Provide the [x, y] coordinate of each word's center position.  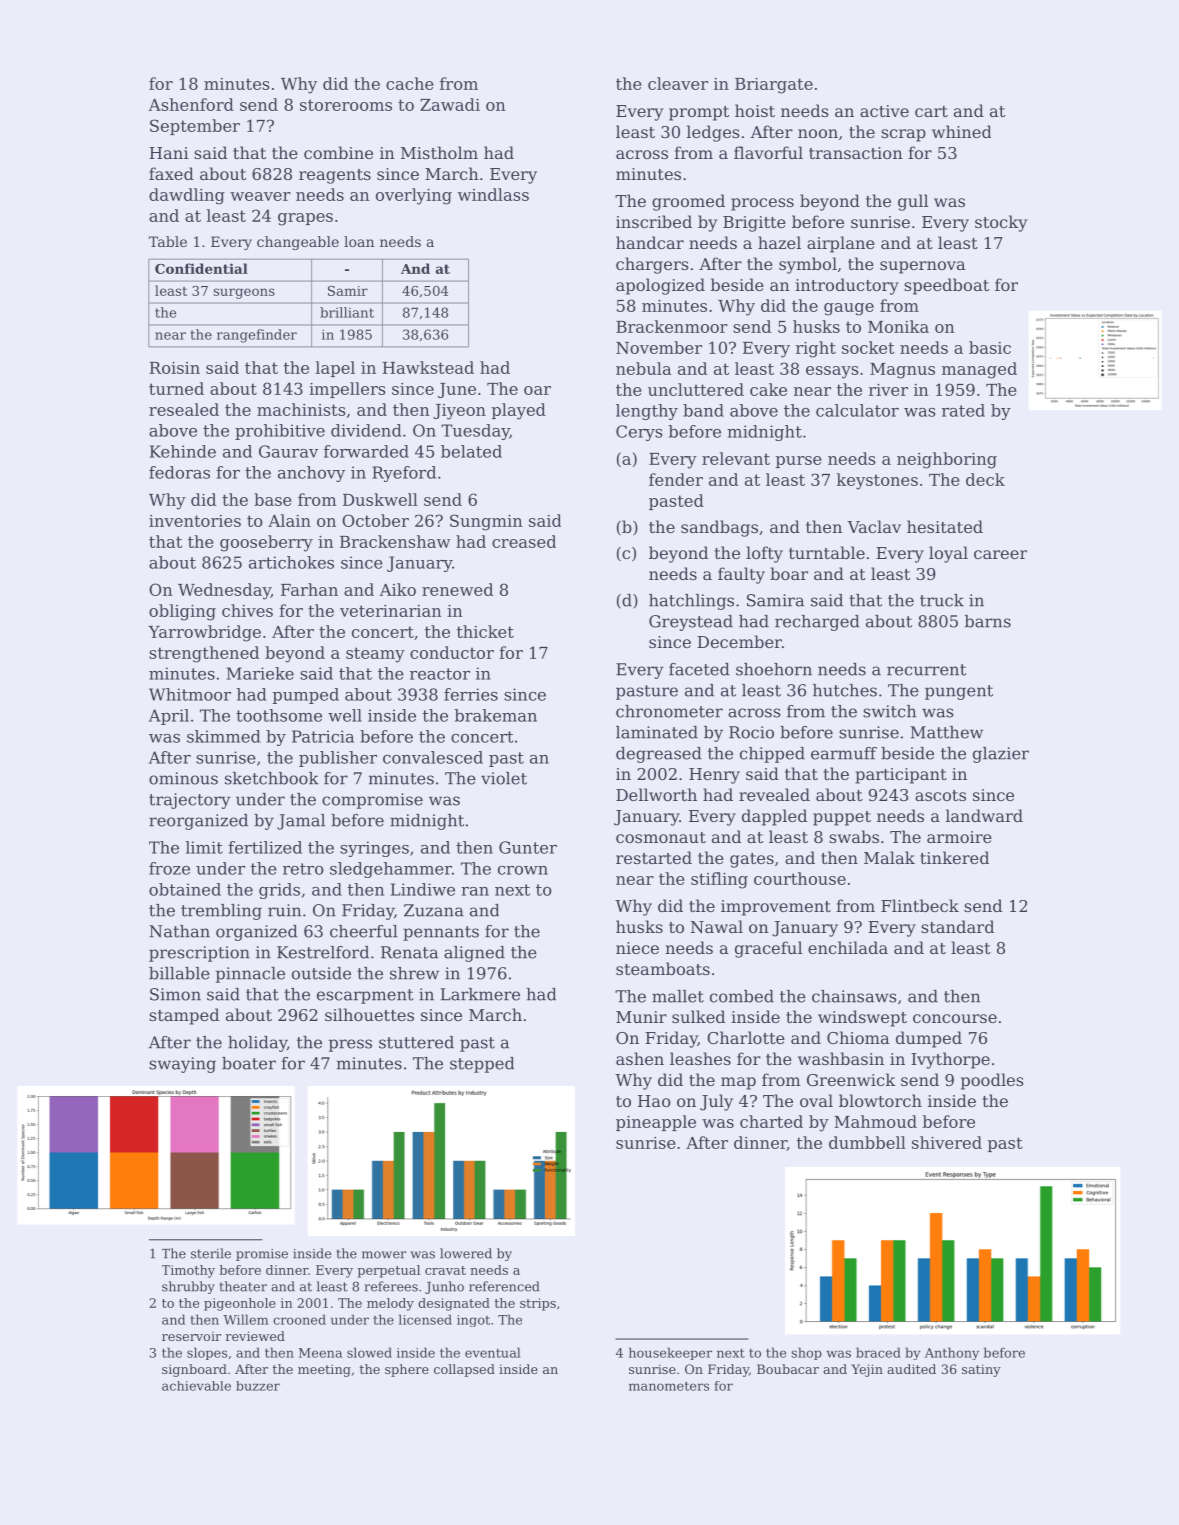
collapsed [464, 1370]
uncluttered [696, 389]
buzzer [258, 1386]
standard [957, 926]
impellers [347, 390]
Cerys [639, 433]
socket [868, 347]
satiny [981, 1370]
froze [169, 868]
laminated [657, 732]
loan [359, 241]
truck [942, 600]
